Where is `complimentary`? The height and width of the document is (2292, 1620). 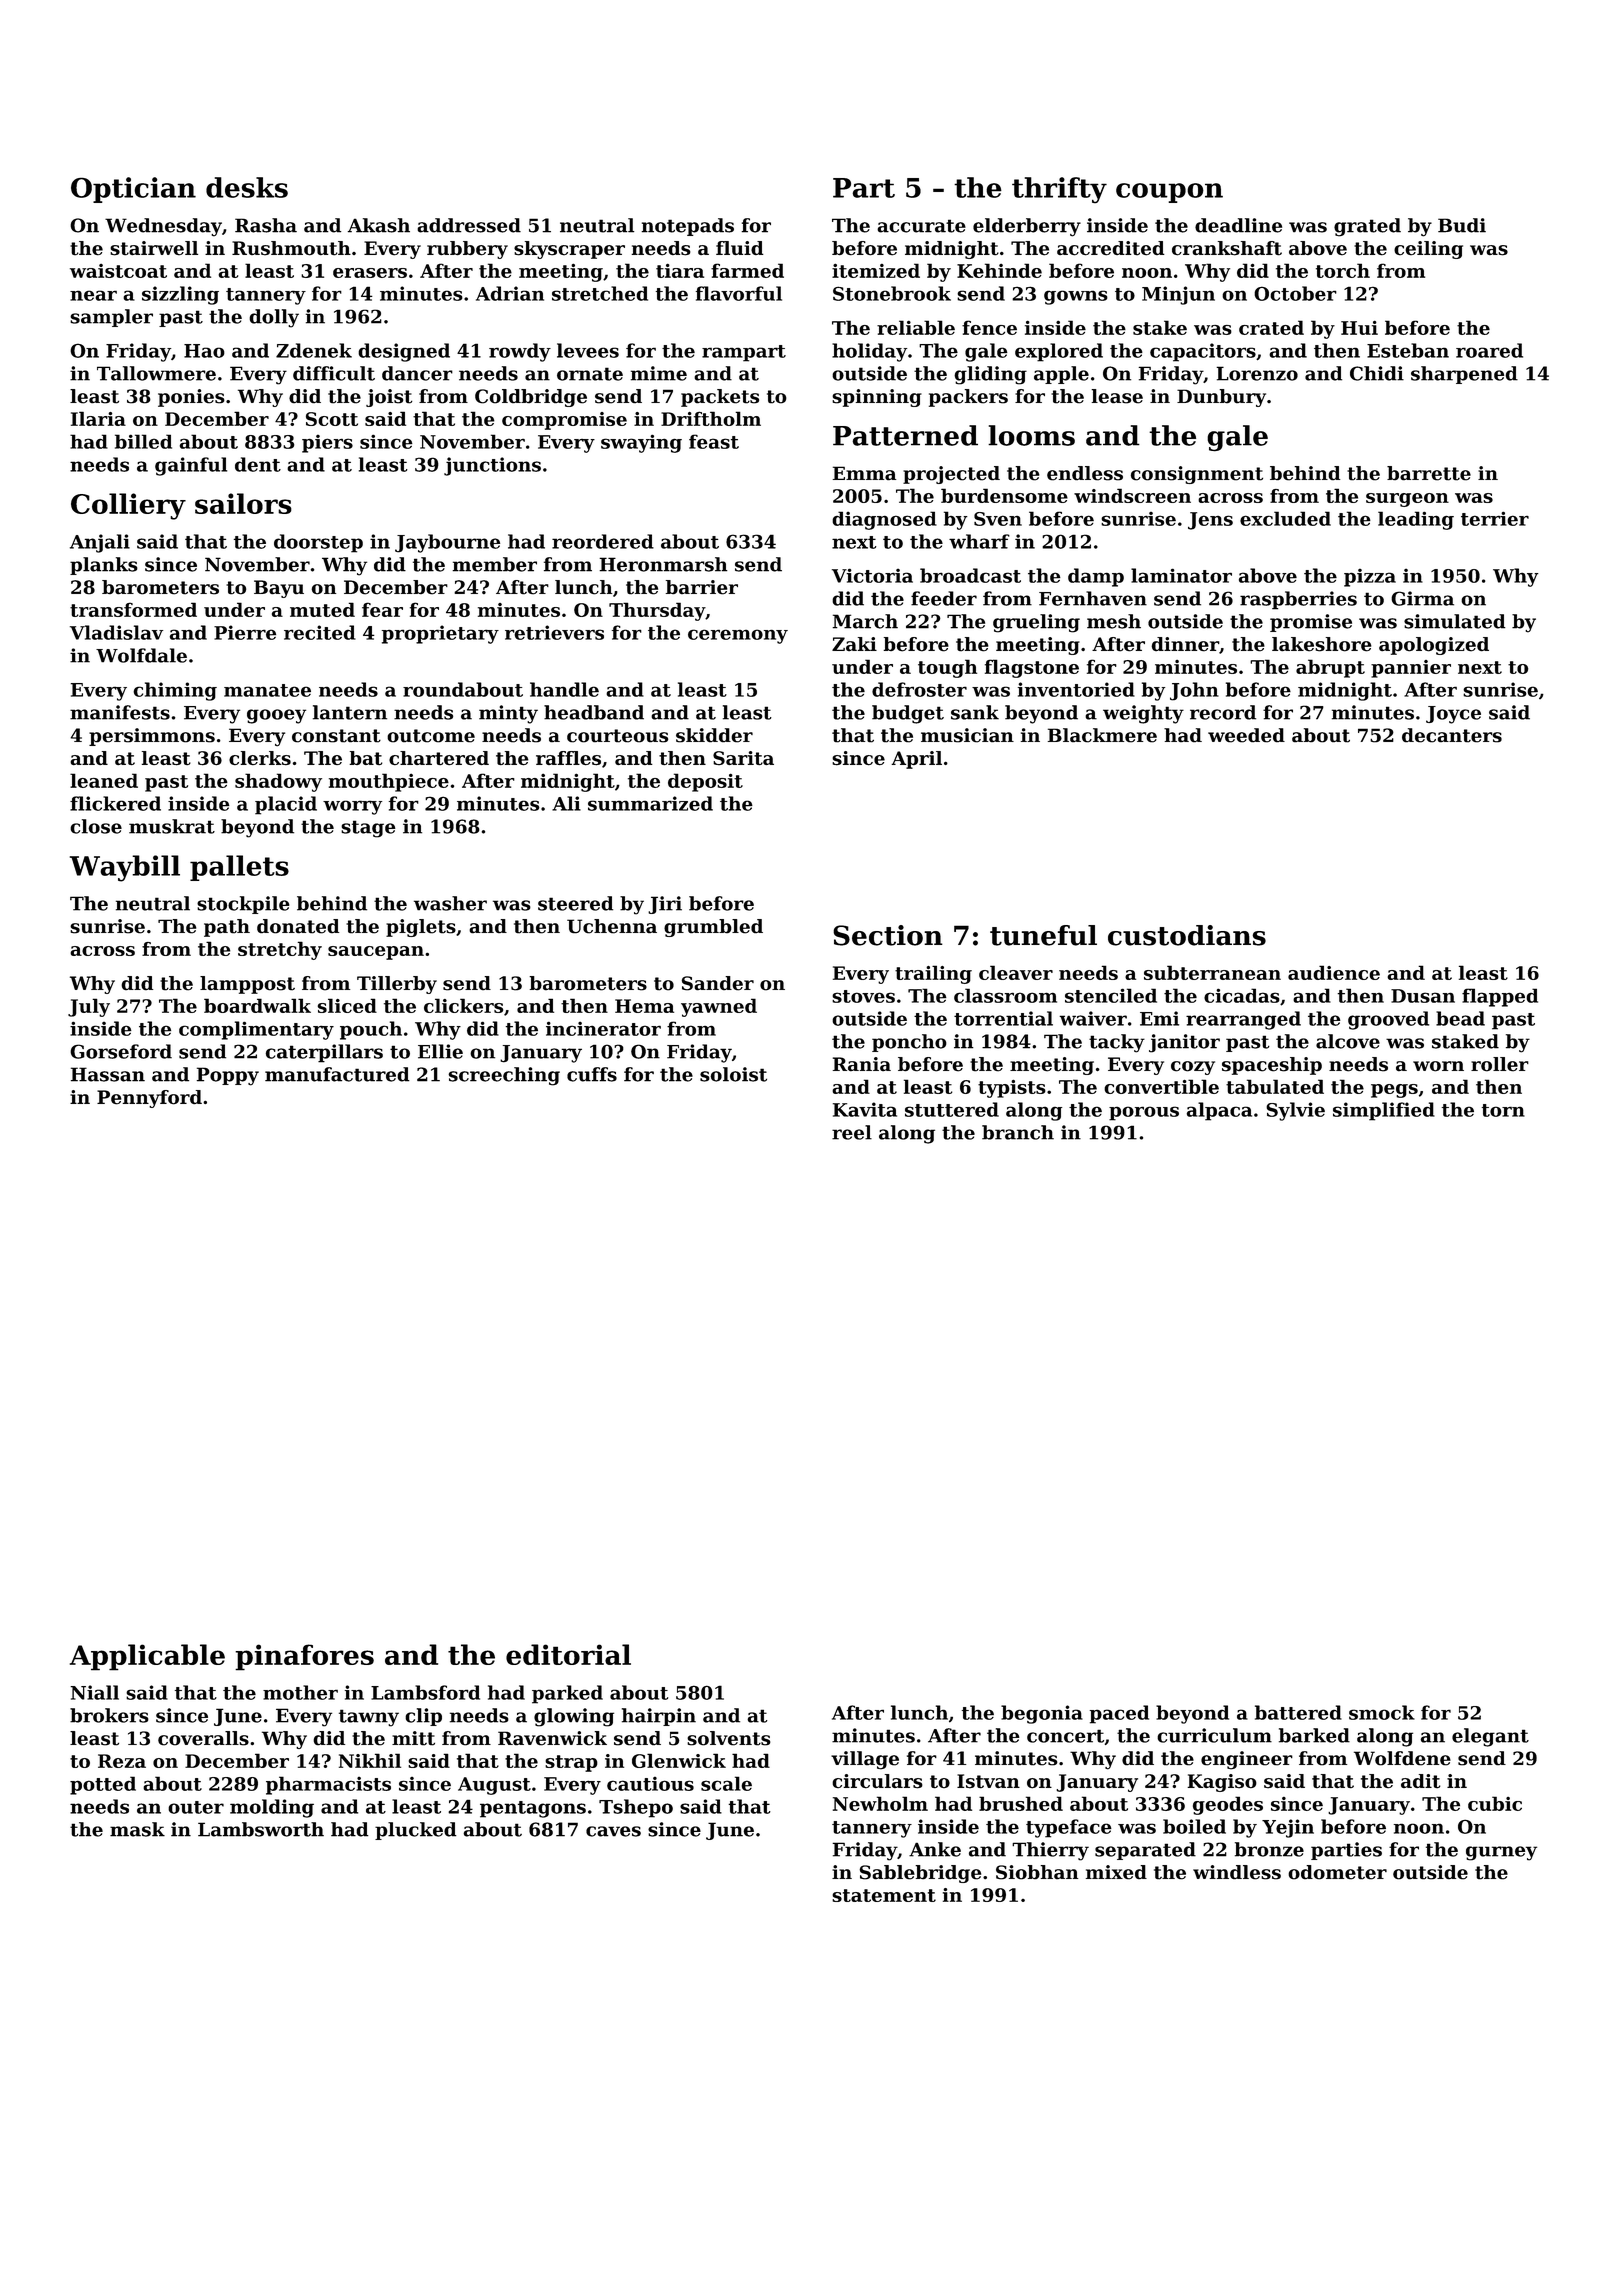 complimentary is located at coordinates (256, 1030).
